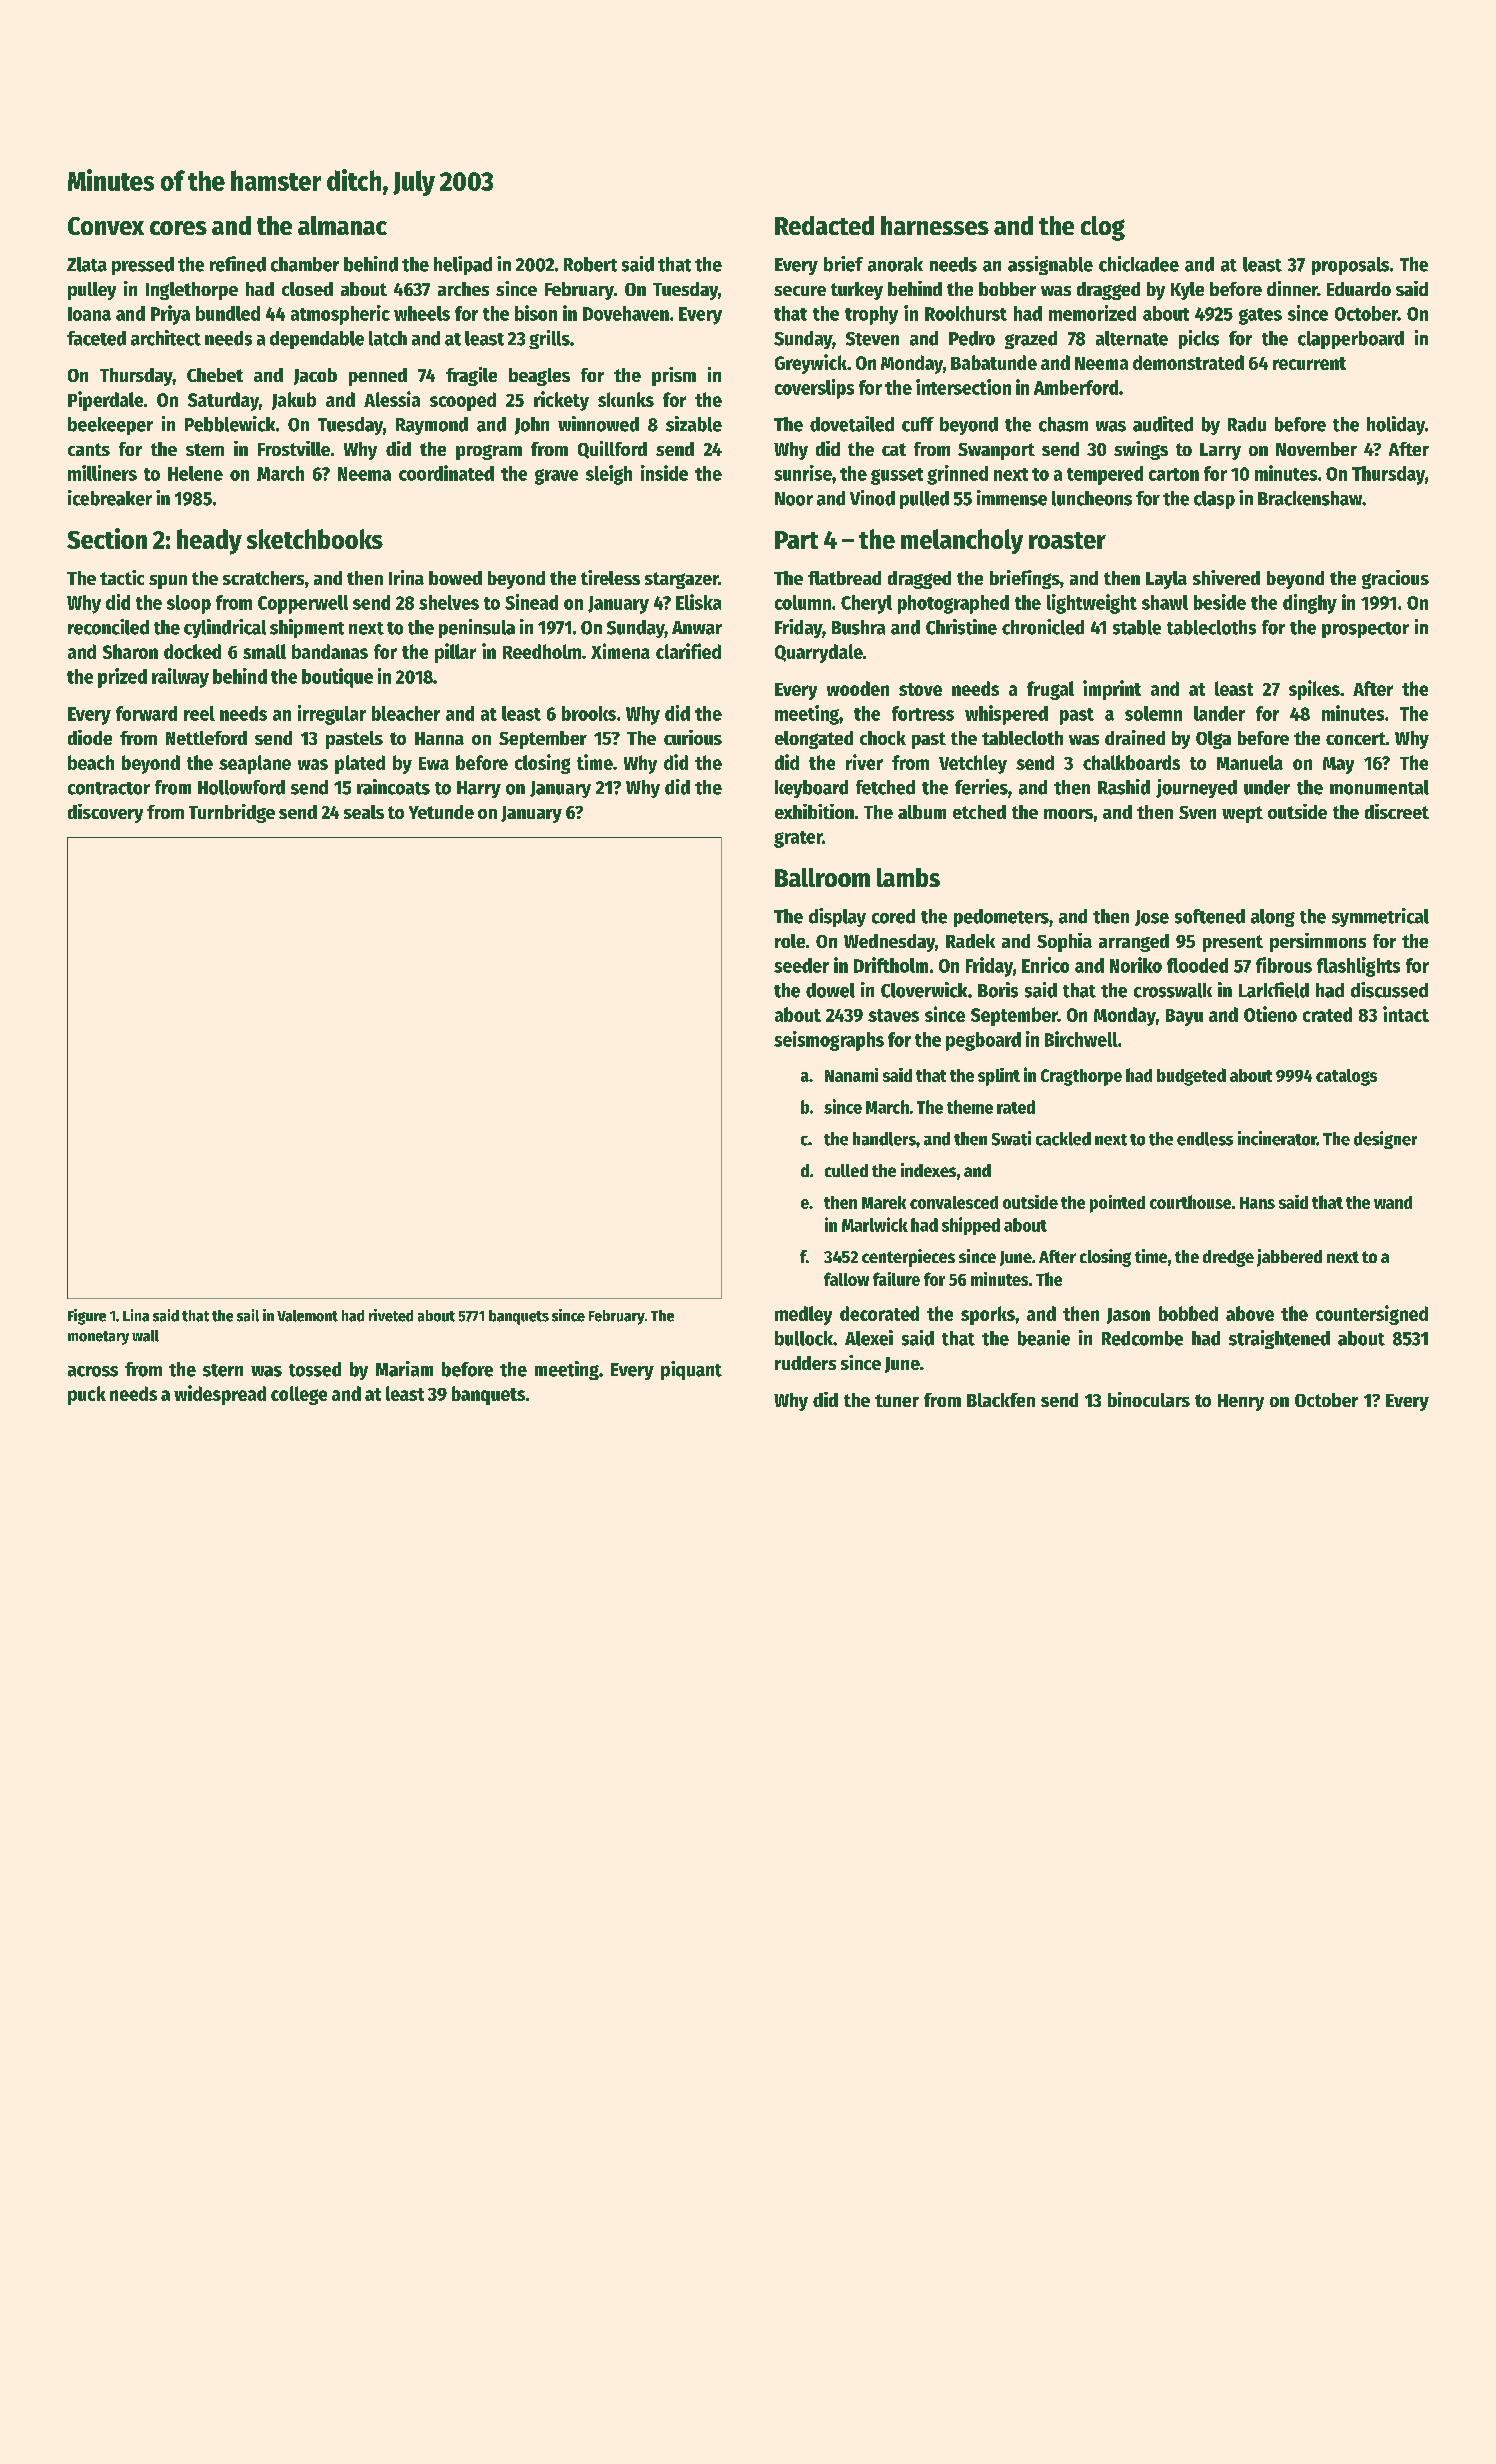 The height and width of the page is (2464, 1496). I want to click on Lina, so click(136, 1315).
